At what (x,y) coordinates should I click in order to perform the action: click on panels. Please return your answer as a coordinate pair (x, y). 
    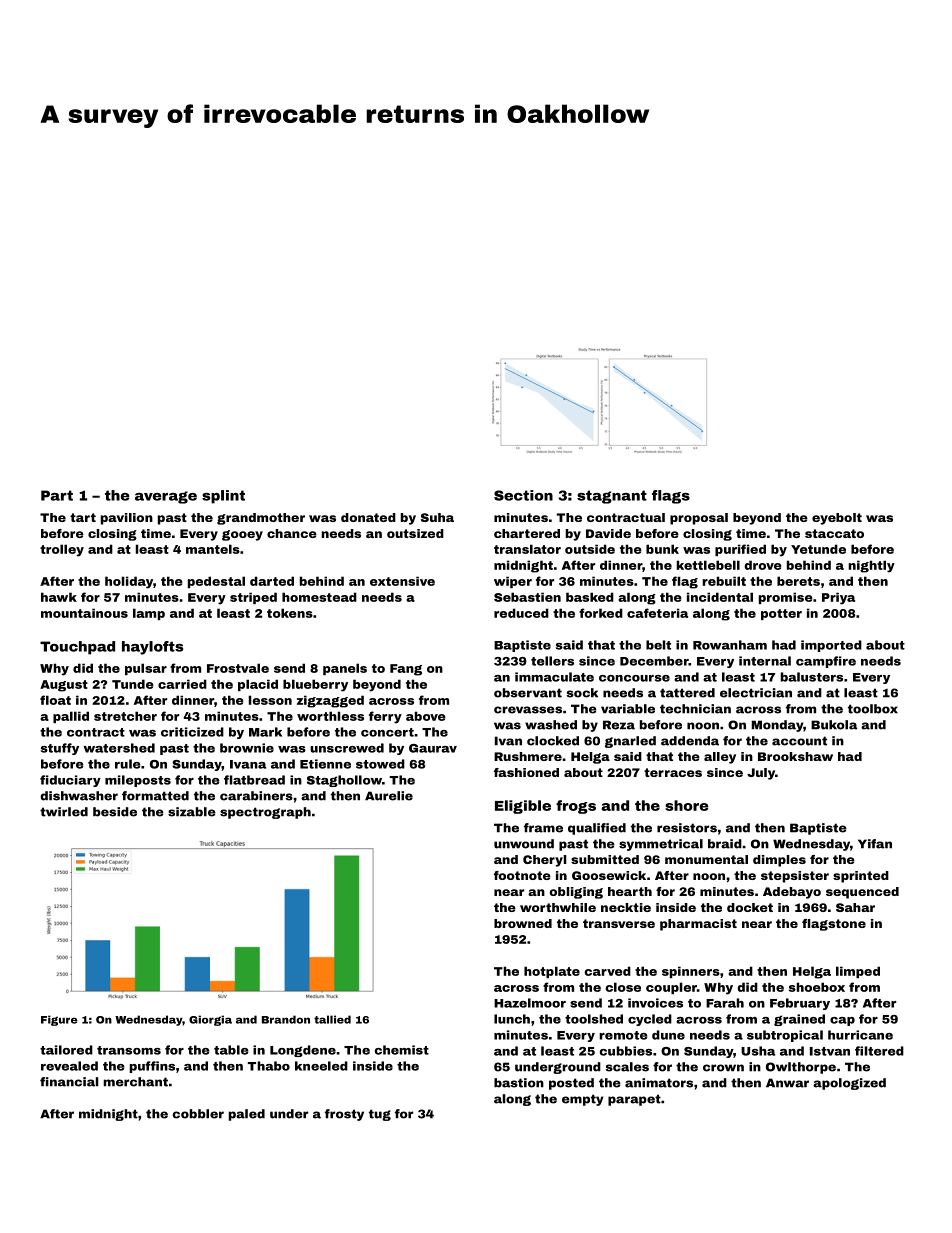
    Looking at the image, I should click on (345, 669).
